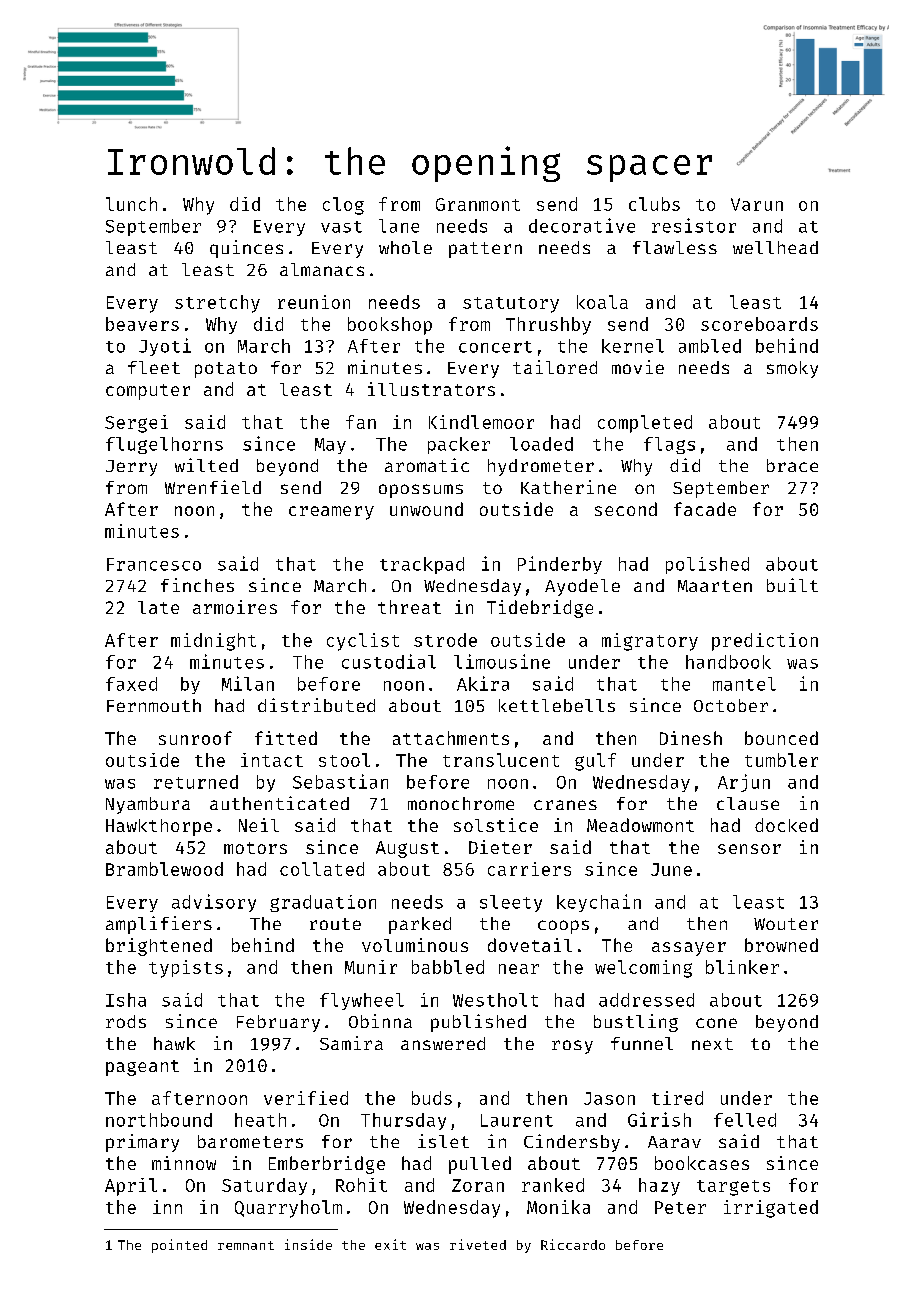  Describe the element at coordinates (573, 1244) in the document. I see `Riccardo` at that location.
